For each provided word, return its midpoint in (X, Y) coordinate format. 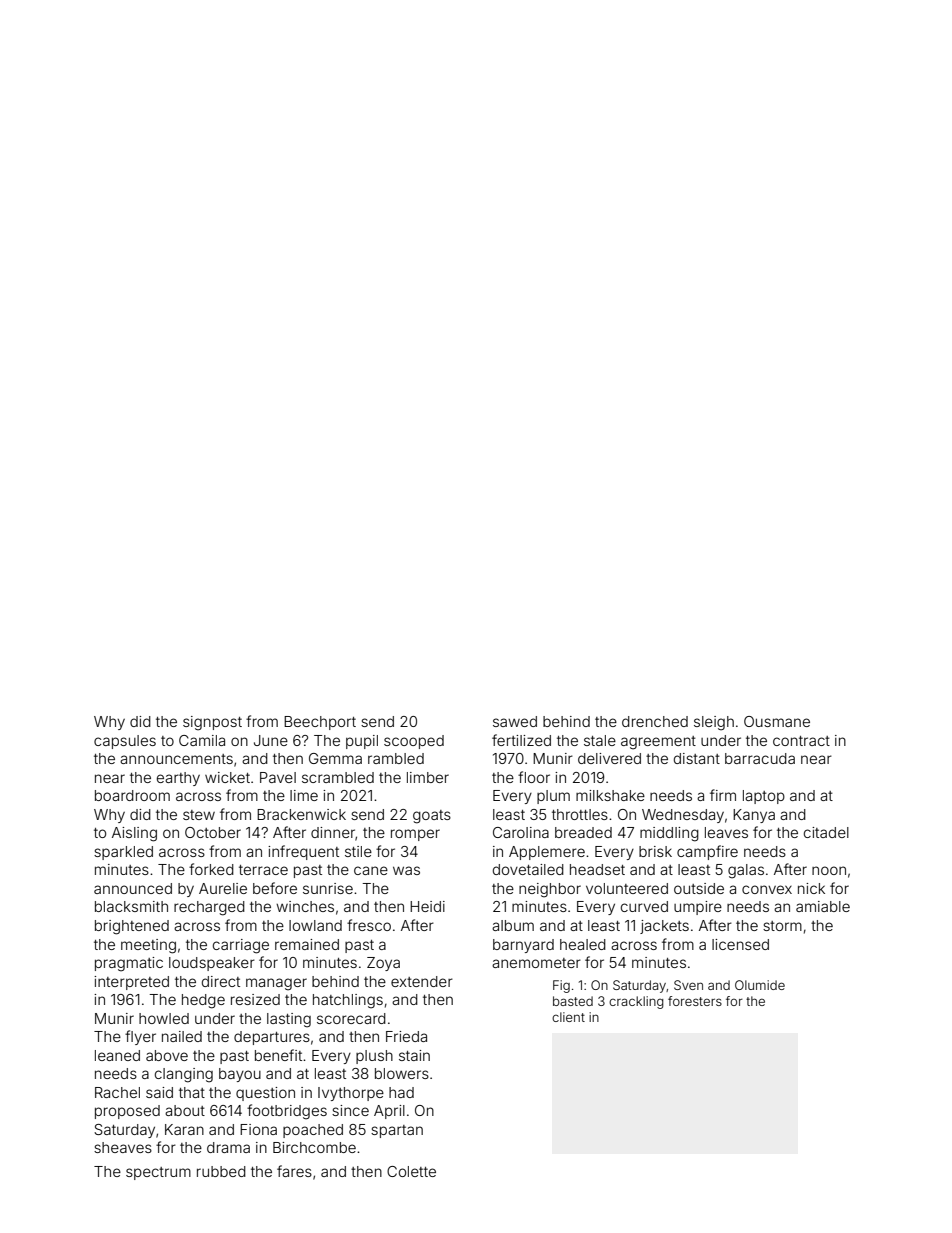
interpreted (131, 983)
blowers (402, 1073)
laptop (764, 797)
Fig (561, 986)
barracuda (760, 758)
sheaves (123, 1147)
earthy (178, 779)
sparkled (123, 853)
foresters (695, 1001)
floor (534, 777)
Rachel (117, 1092)
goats (432, 817)
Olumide (760, 985)
